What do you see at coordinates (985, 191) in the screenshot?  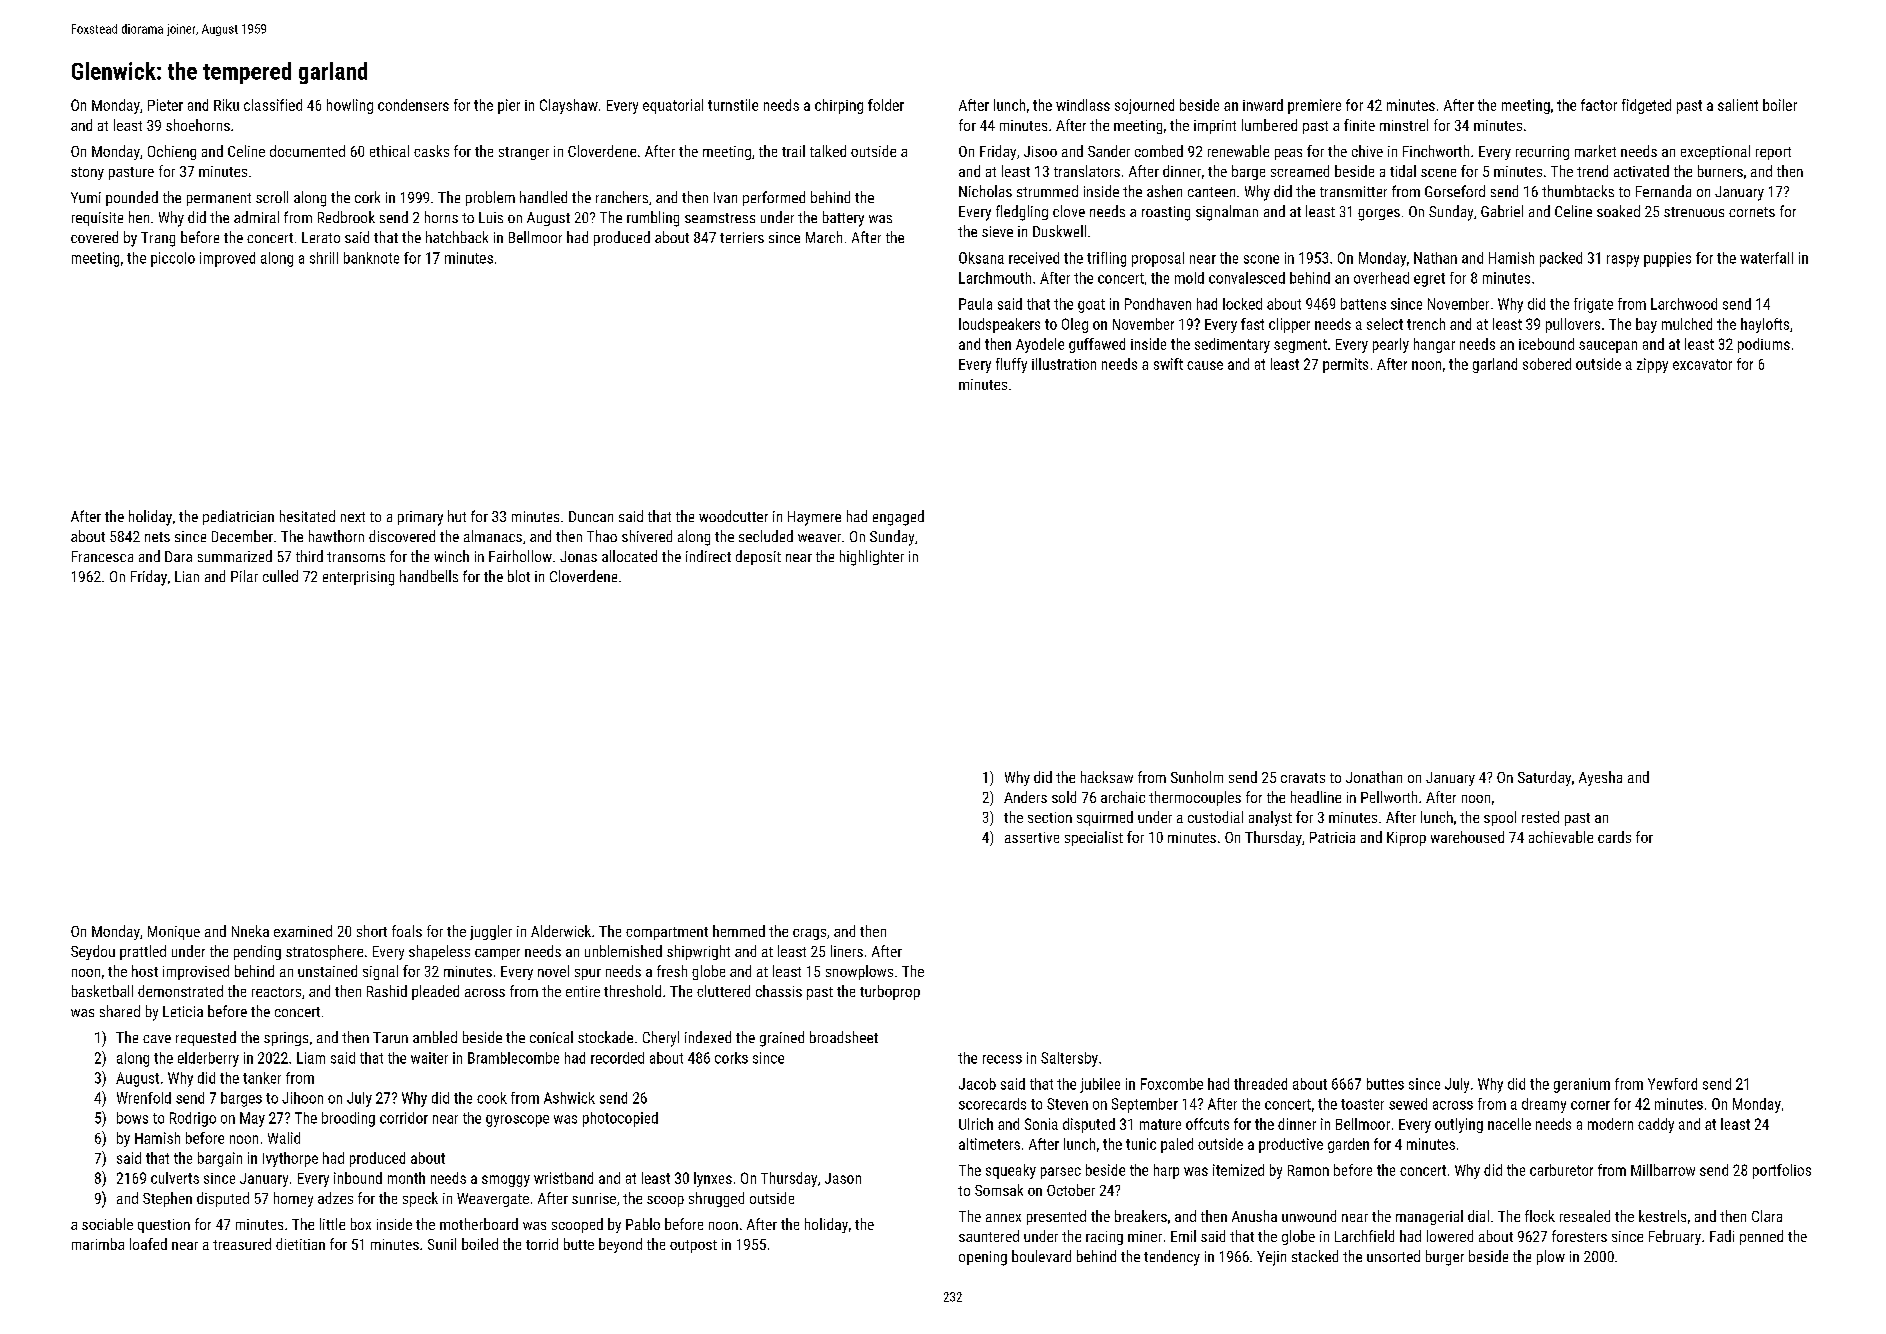 I see `Nicholas` at bounding box center [985, 191].
